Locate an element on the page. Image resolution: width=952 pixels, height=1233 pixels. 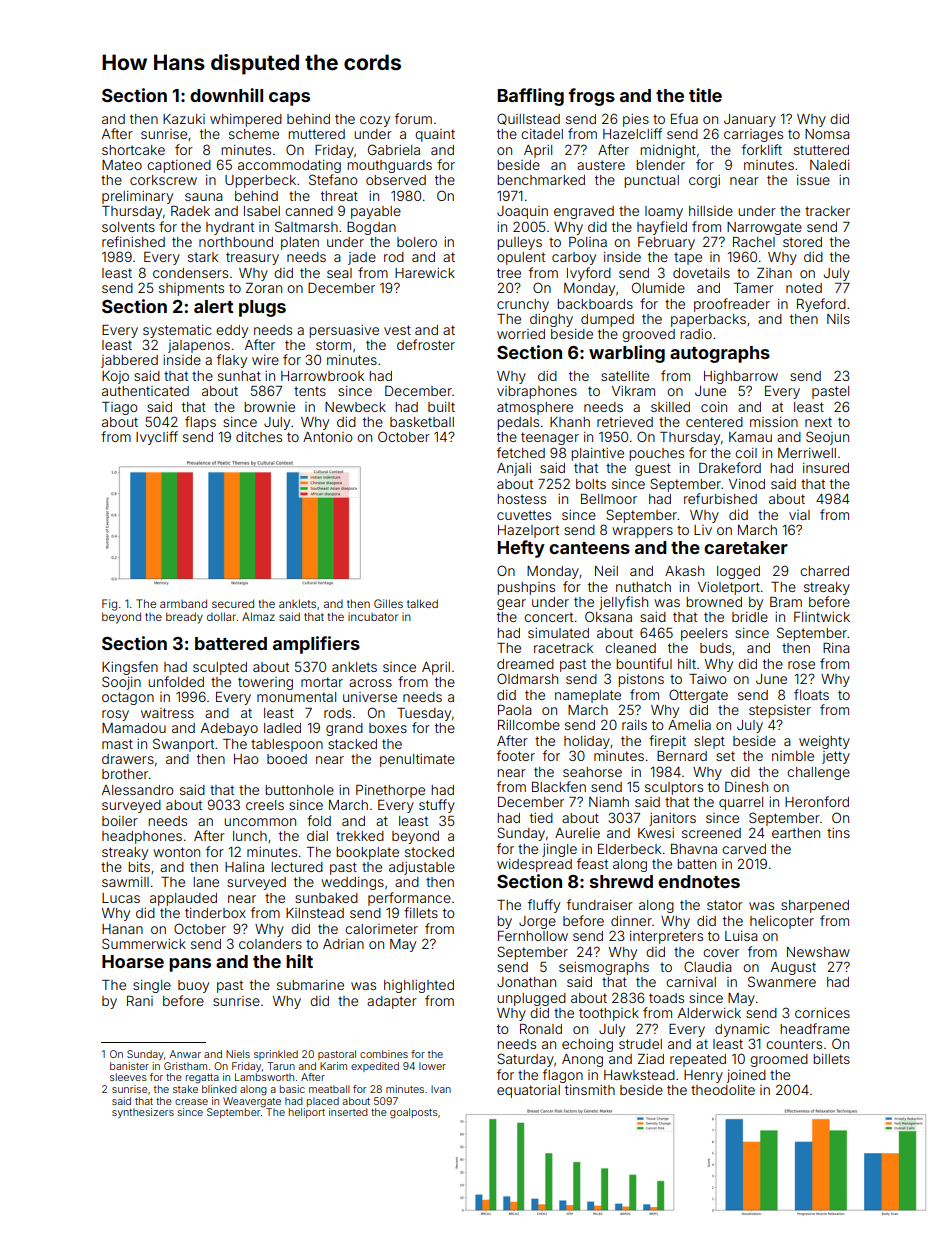
gear is located at coordinates (511, 604).
